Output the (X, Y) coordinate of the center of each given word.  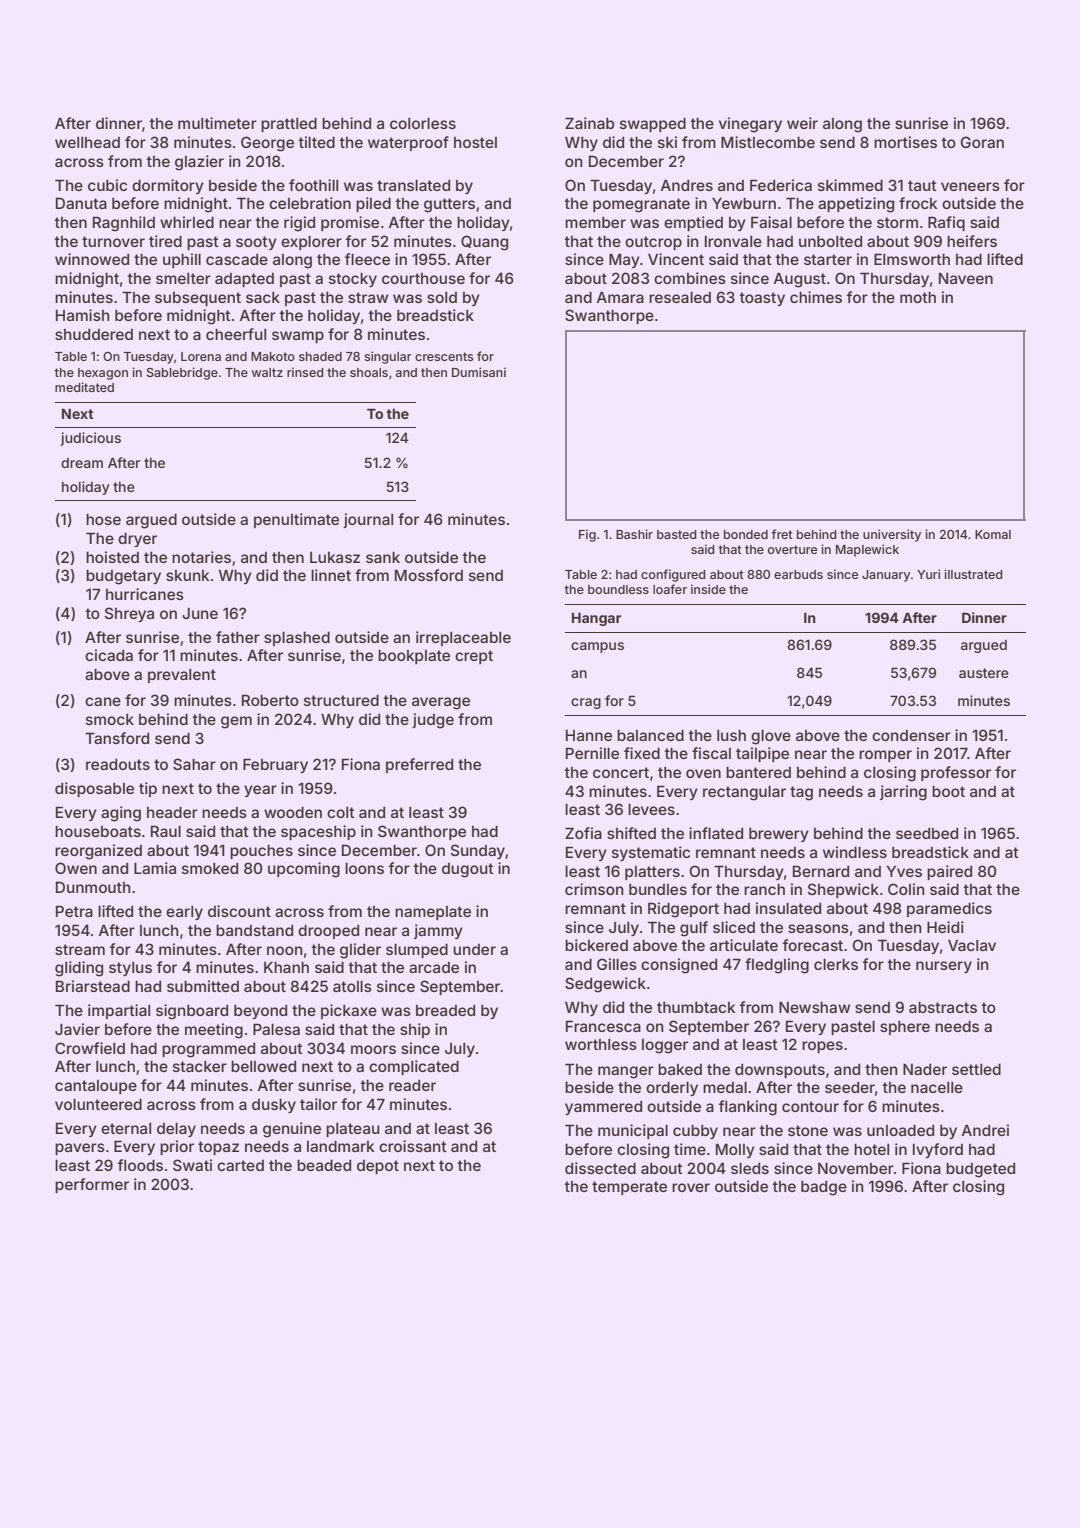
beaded (324, 1165)
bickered (596, 945)
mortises (905, 142)
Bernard (821, 871)
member (595, 222)
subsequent (198, 299)
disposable (94, 789)
